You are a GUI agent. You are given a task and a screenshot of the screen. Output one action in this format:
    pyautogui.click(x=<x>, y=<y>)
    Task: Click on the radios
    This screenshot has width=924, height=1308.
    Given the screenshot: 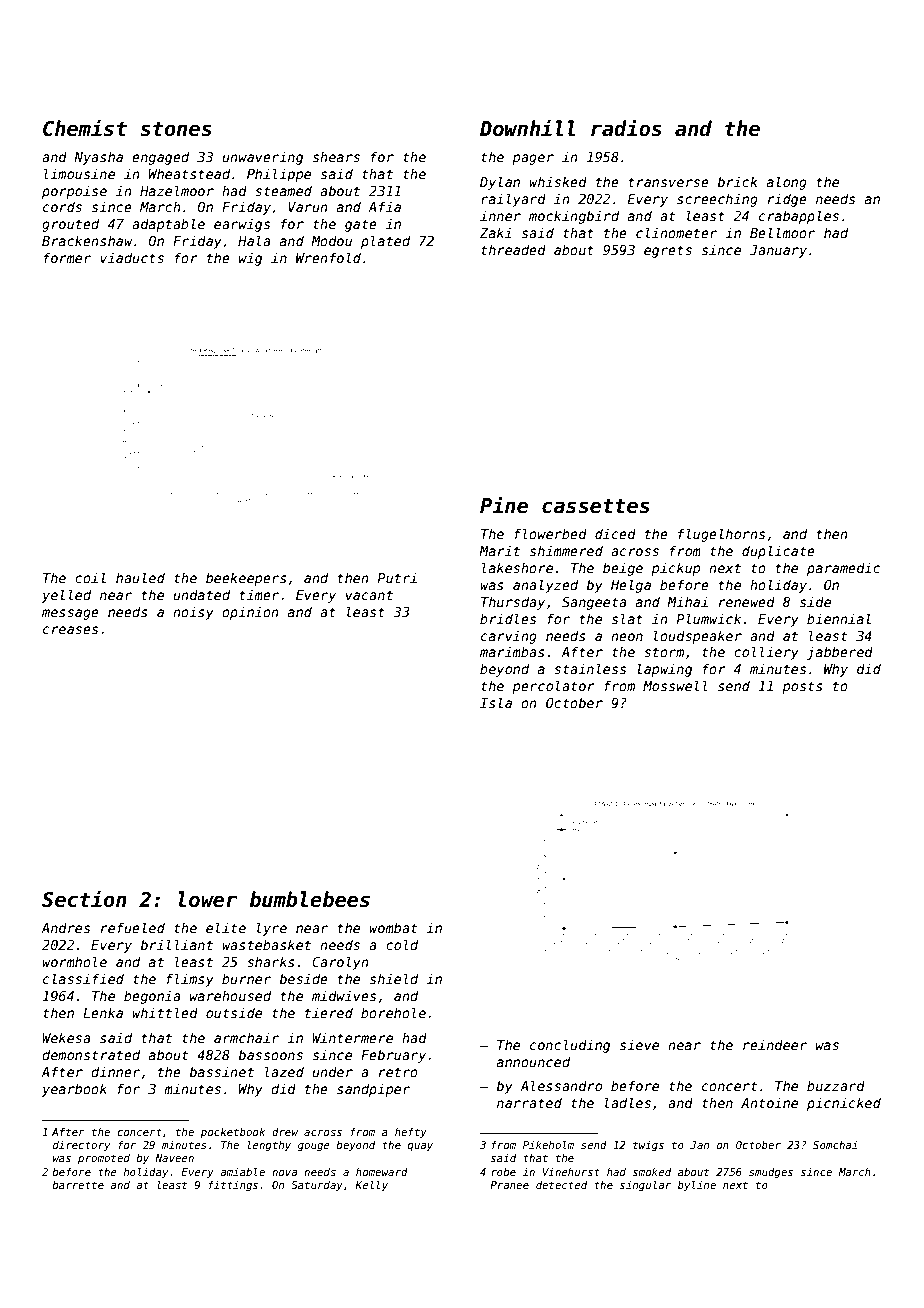 What is the action you would take?
    pyautogui.click(x=626, y=128)
